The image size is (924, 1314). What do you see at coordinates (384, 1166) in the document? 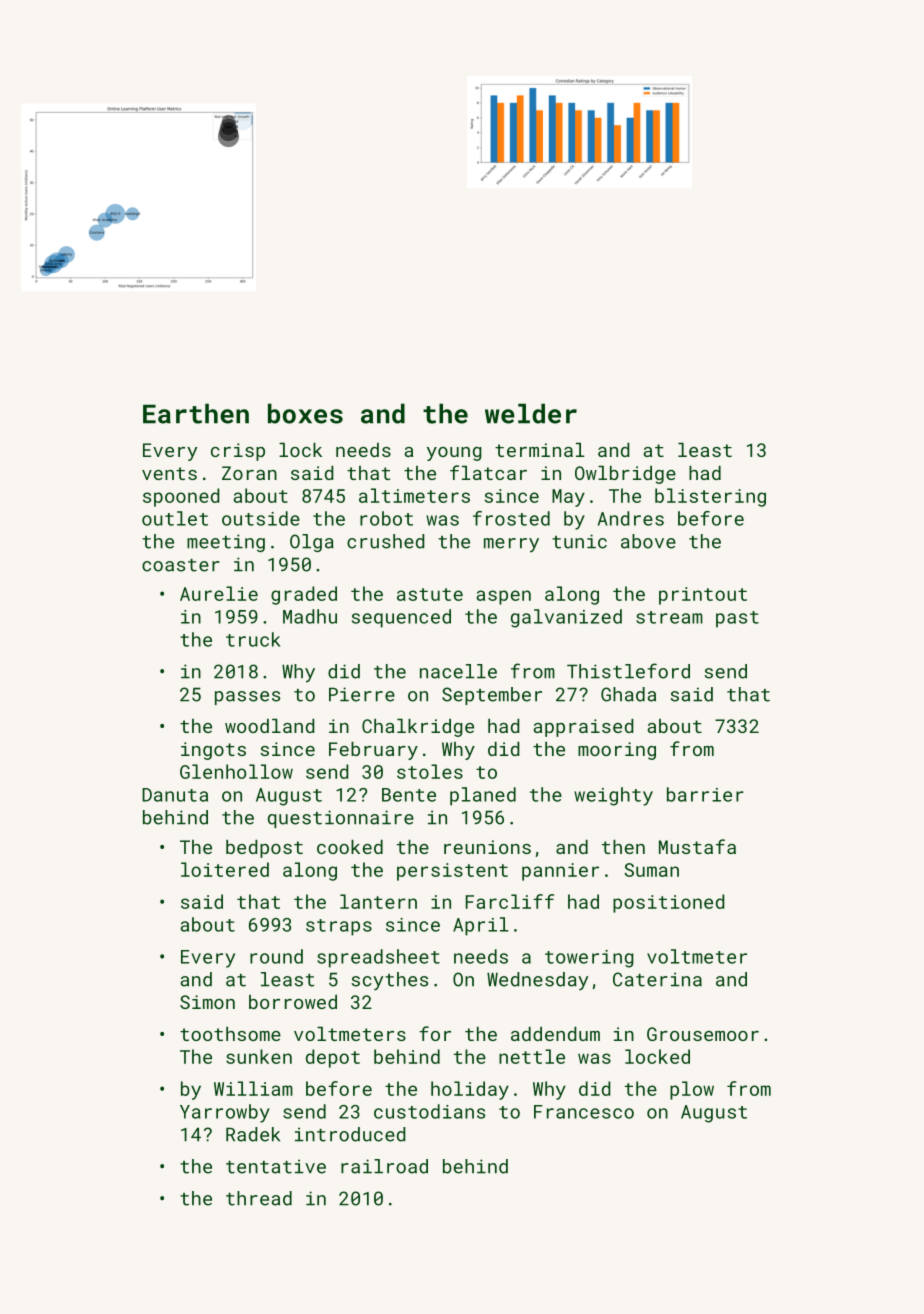
I see `railroad` at bounding box center [384, 1166].
